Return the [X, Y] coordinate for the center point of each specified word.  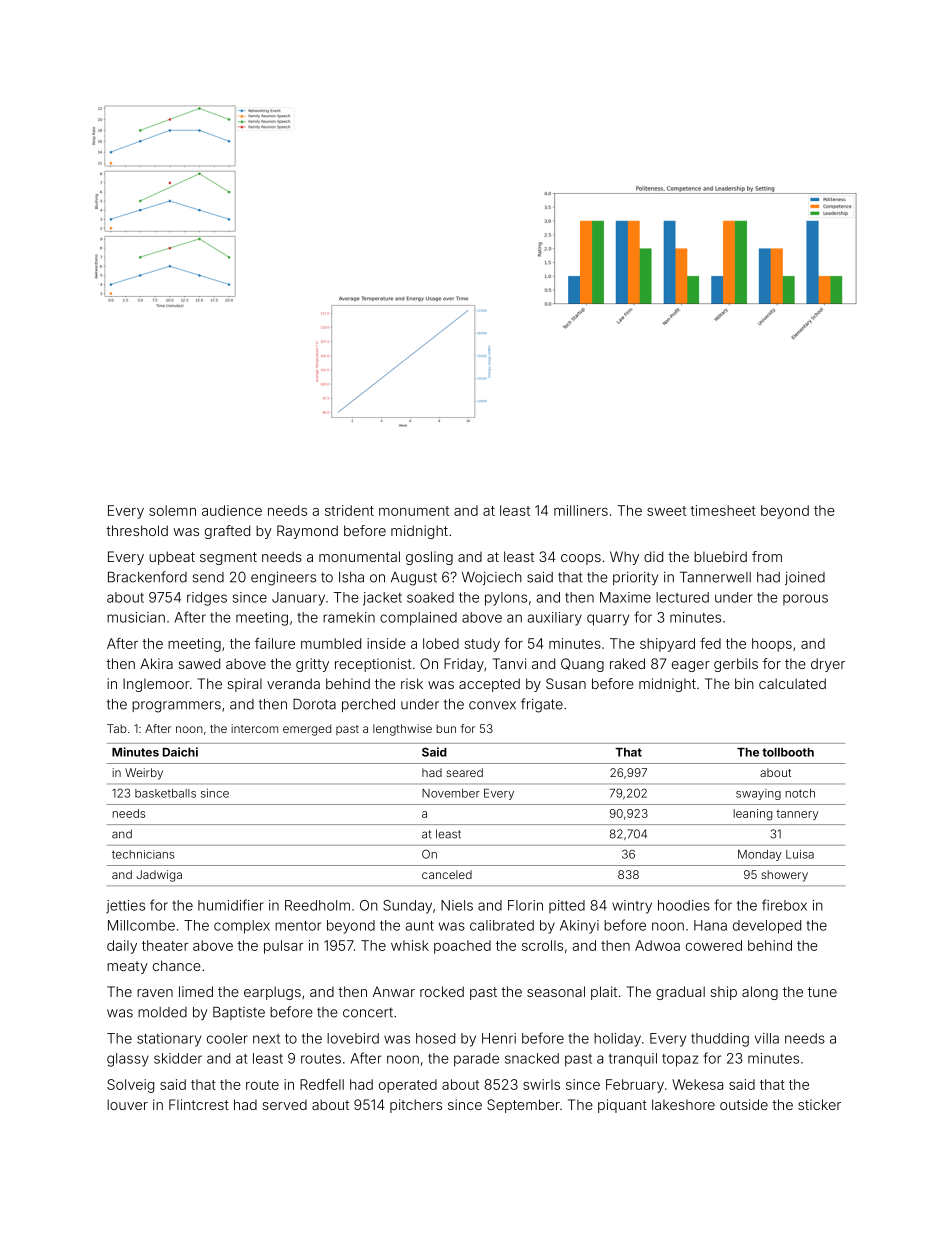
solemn [172, 510]
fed [710, 643]
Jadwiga [159, 876]
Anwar [394, 991]
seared [464, 772]
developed [767, 927]
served [284, 1105]
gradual [680, 993]
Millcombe [141, 925]
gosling [429, 558]
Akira [156, 663]
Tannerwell [715, 577]
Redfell [322, 1084]
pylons [506, 599]
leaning [752, 815]
